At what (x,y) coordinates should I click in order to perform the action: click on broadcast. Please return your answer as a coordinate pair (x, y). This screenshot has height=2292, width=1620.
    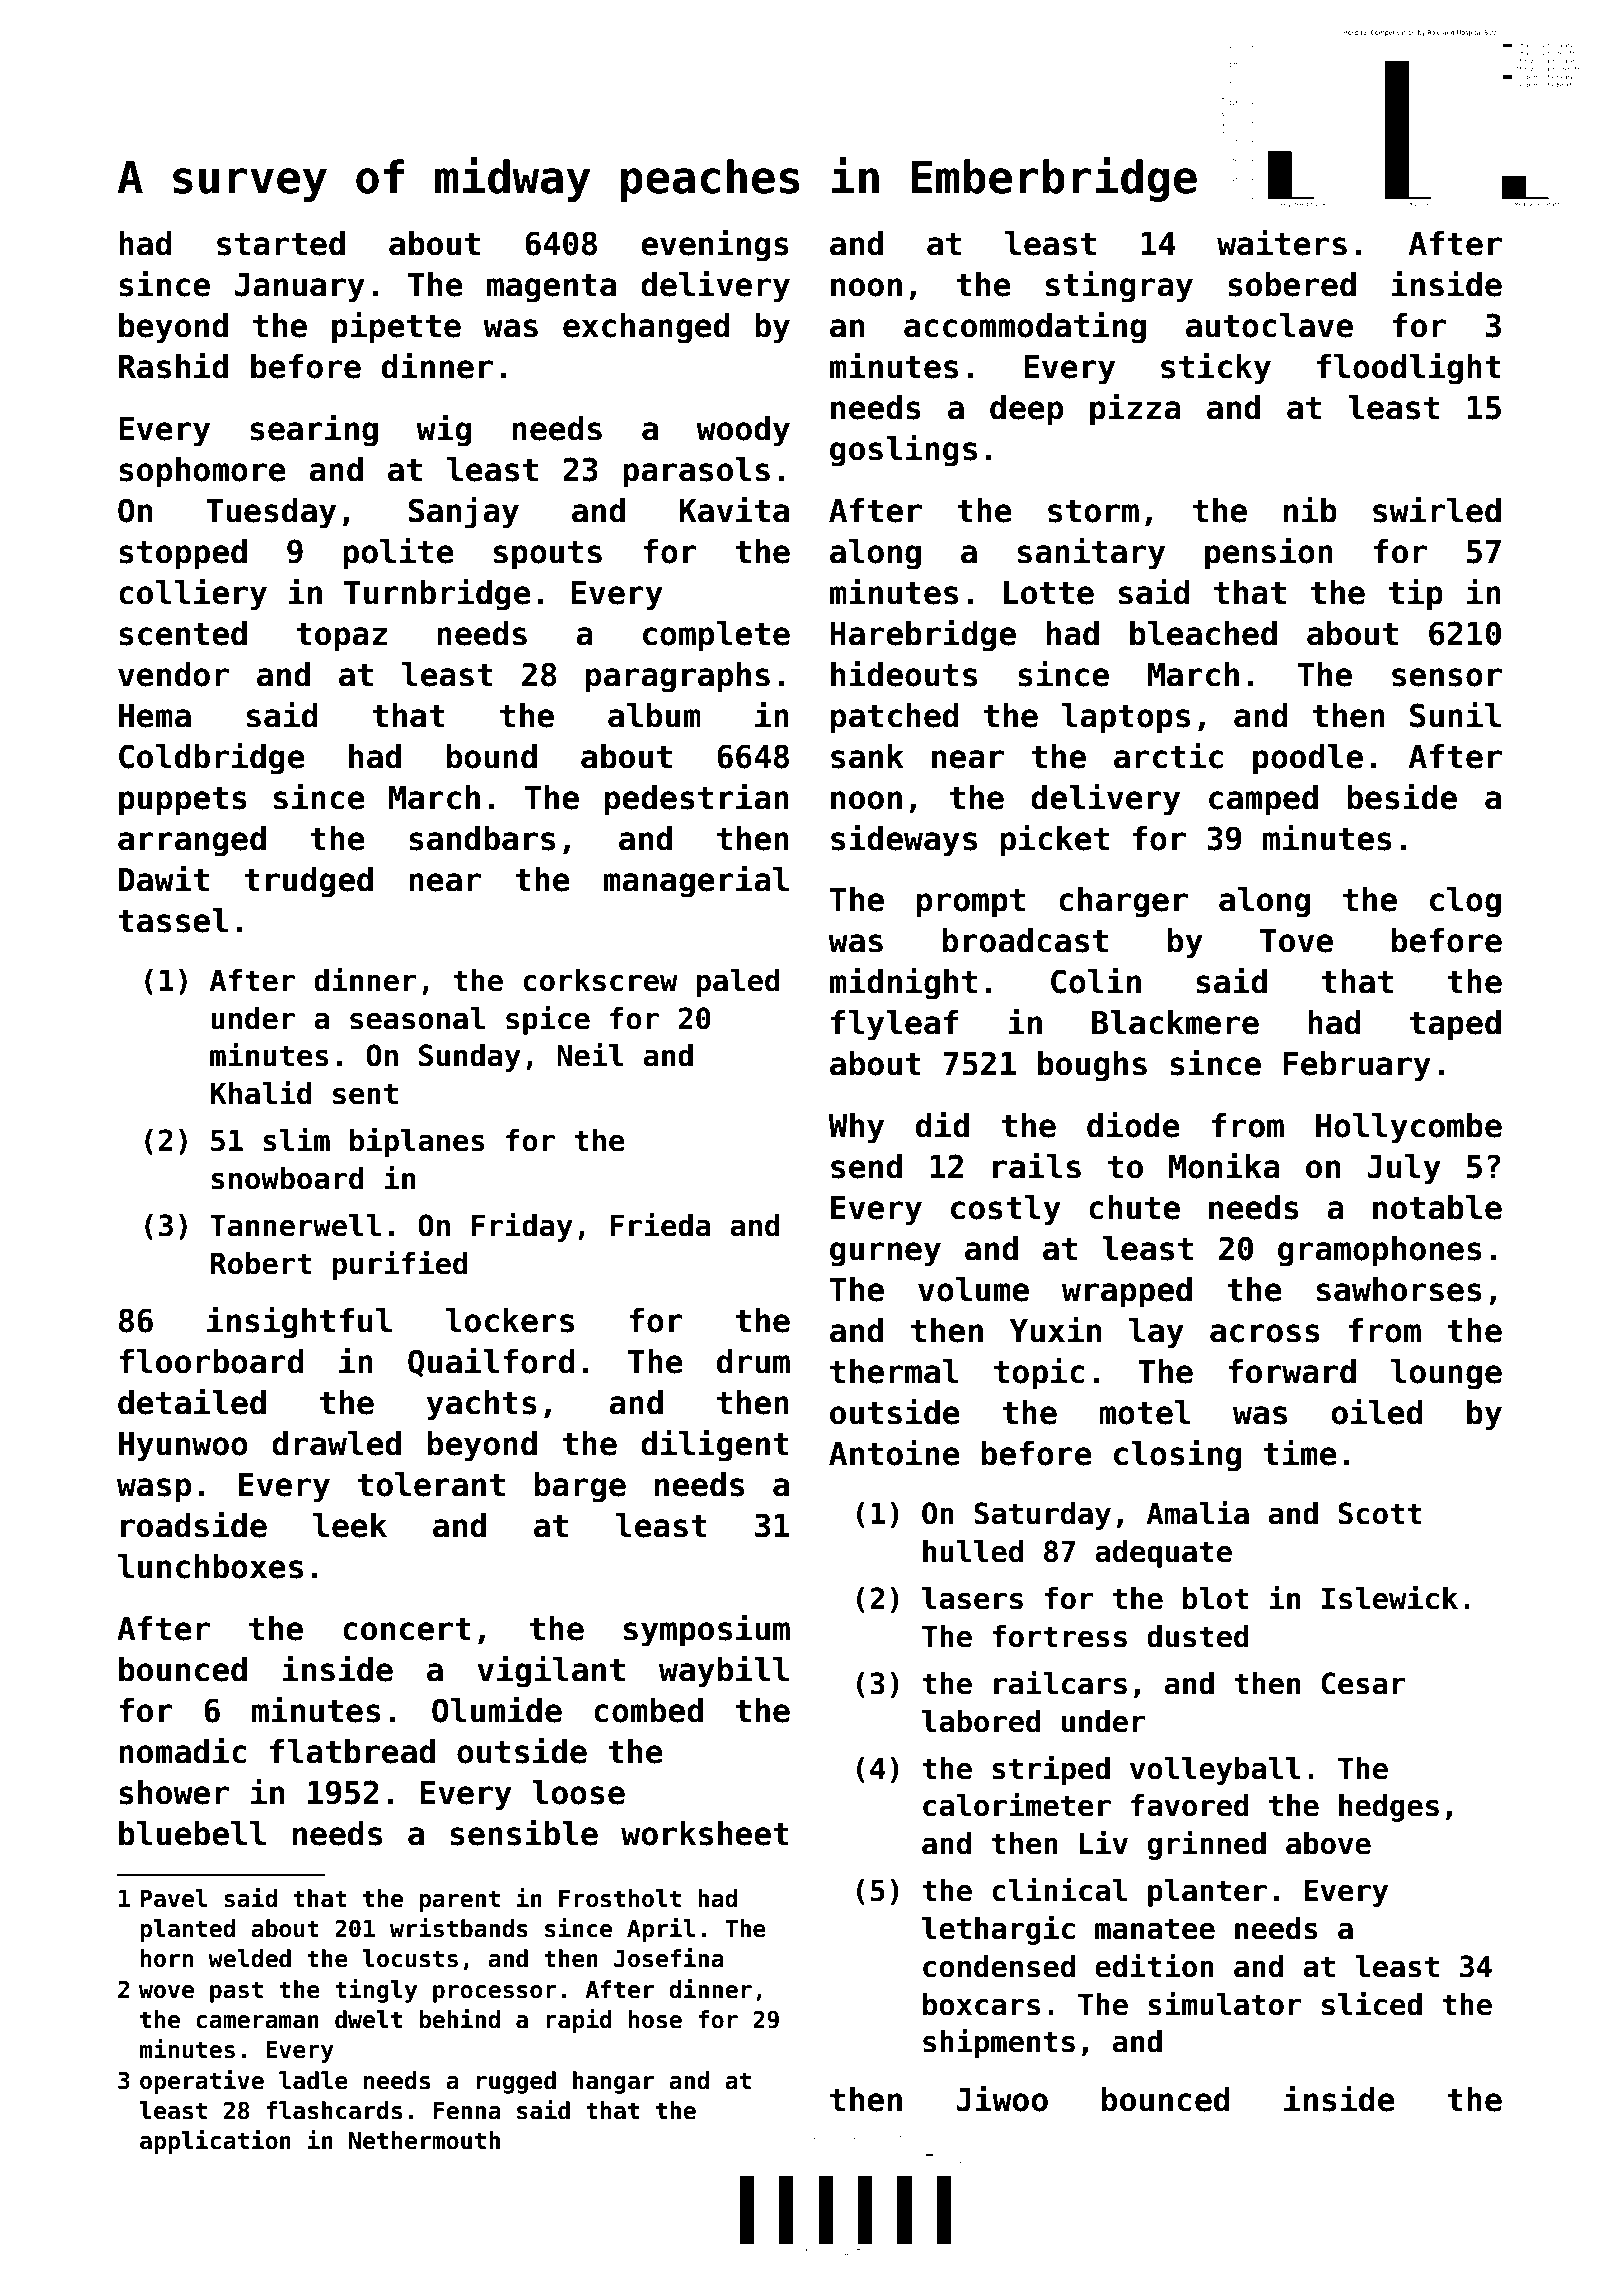
    Looking at the image, I should click on (1025, 940).
